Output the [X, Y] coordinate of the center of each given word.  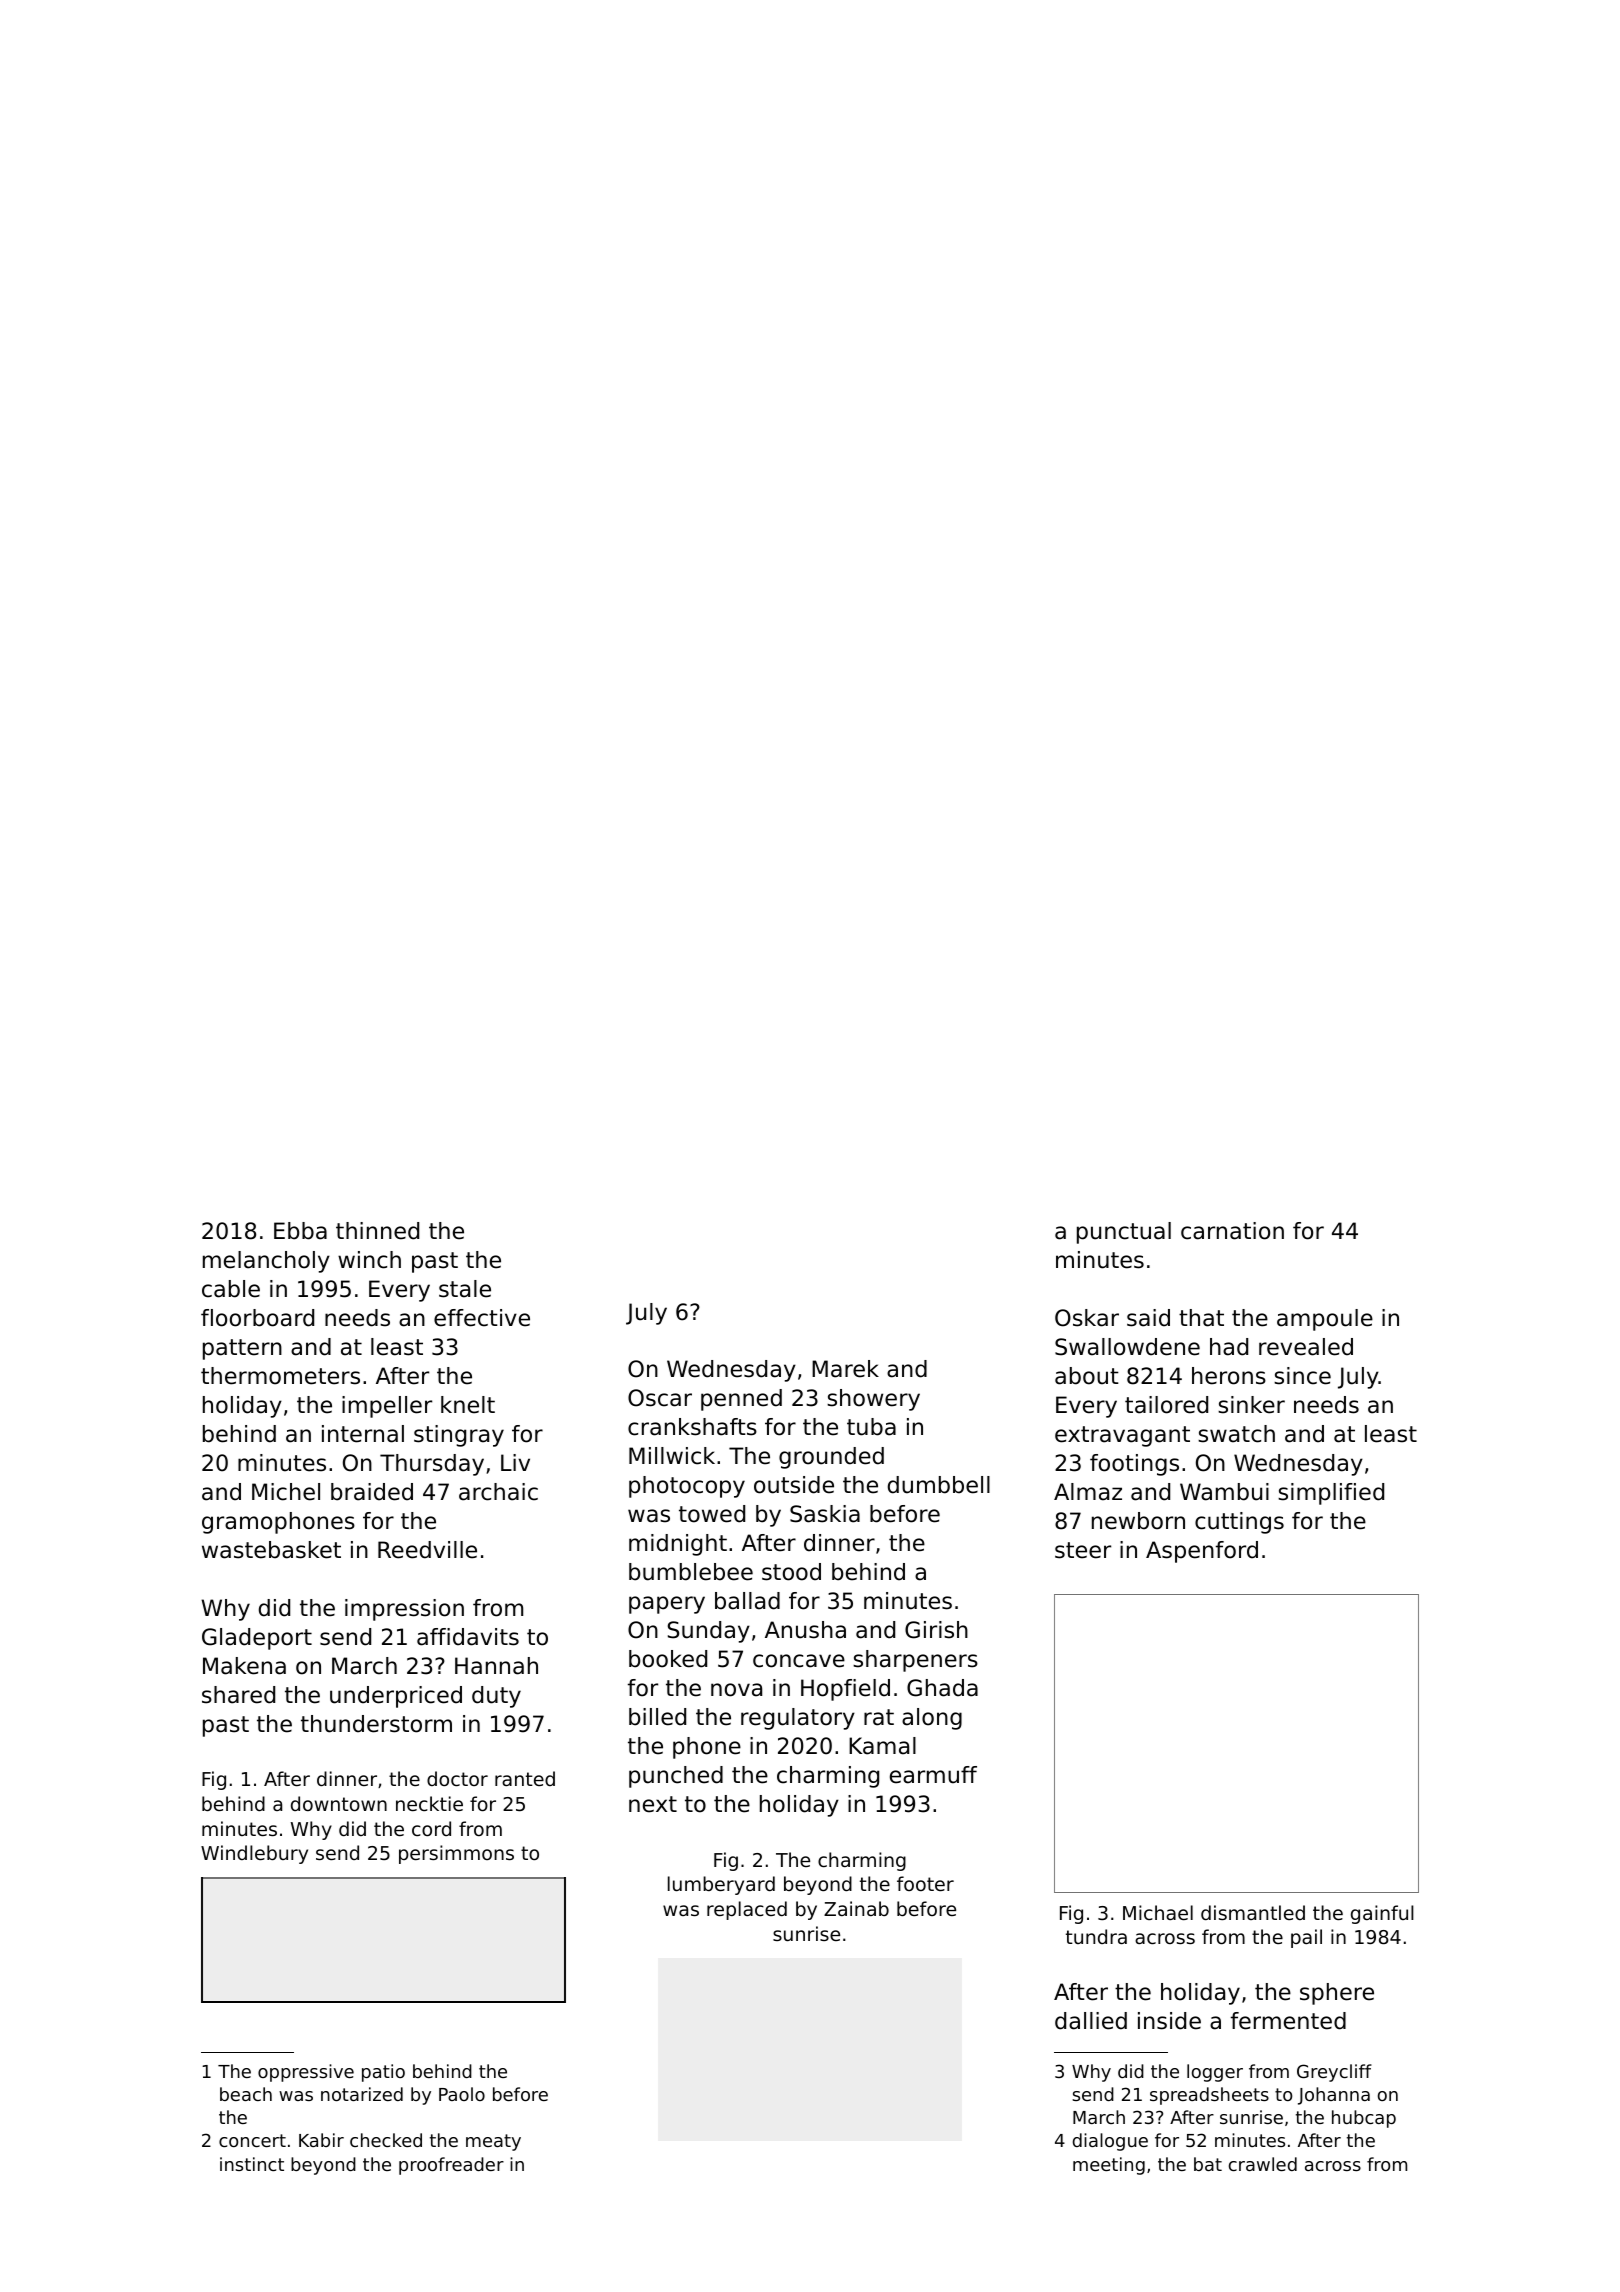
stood [791, 1572]
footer [925, 1883]
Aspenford [1202, 1552]
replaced [747, 1910]
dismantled [1253, 1912]
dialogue [1110, 2142]
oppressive [306, 2073]
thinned [377, 1231]
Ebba [300, 1231]
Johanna [1334, 2096]
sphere [1337, 1994]
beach [246, 2094]
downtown [339, 1803]
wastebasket [271, 1550]
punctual [1124, 1233]
